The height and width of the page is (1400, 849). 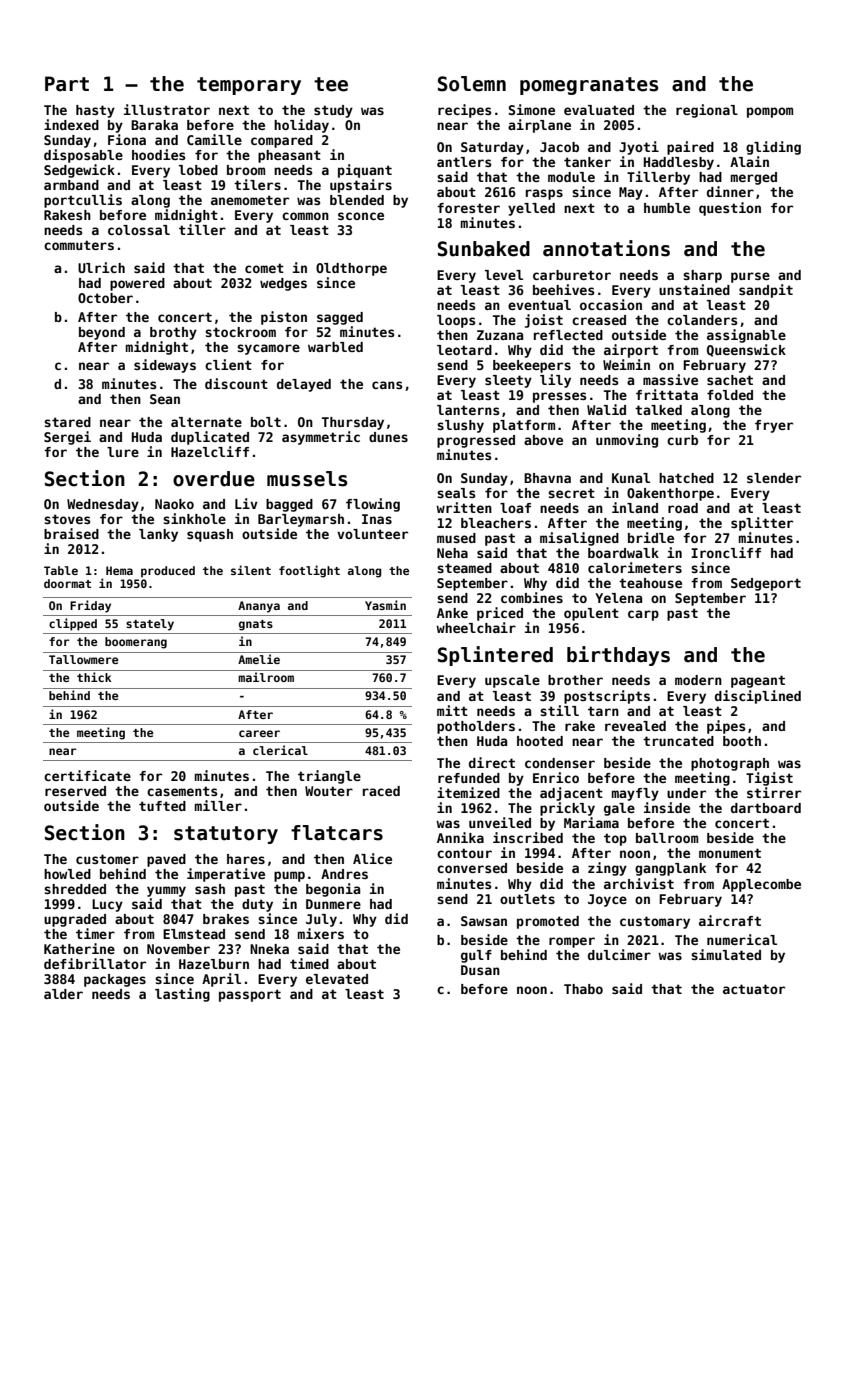 What do you see at coordinates (464, 111) in the page?
I see `recipes` at bounding box center [464, 111].
